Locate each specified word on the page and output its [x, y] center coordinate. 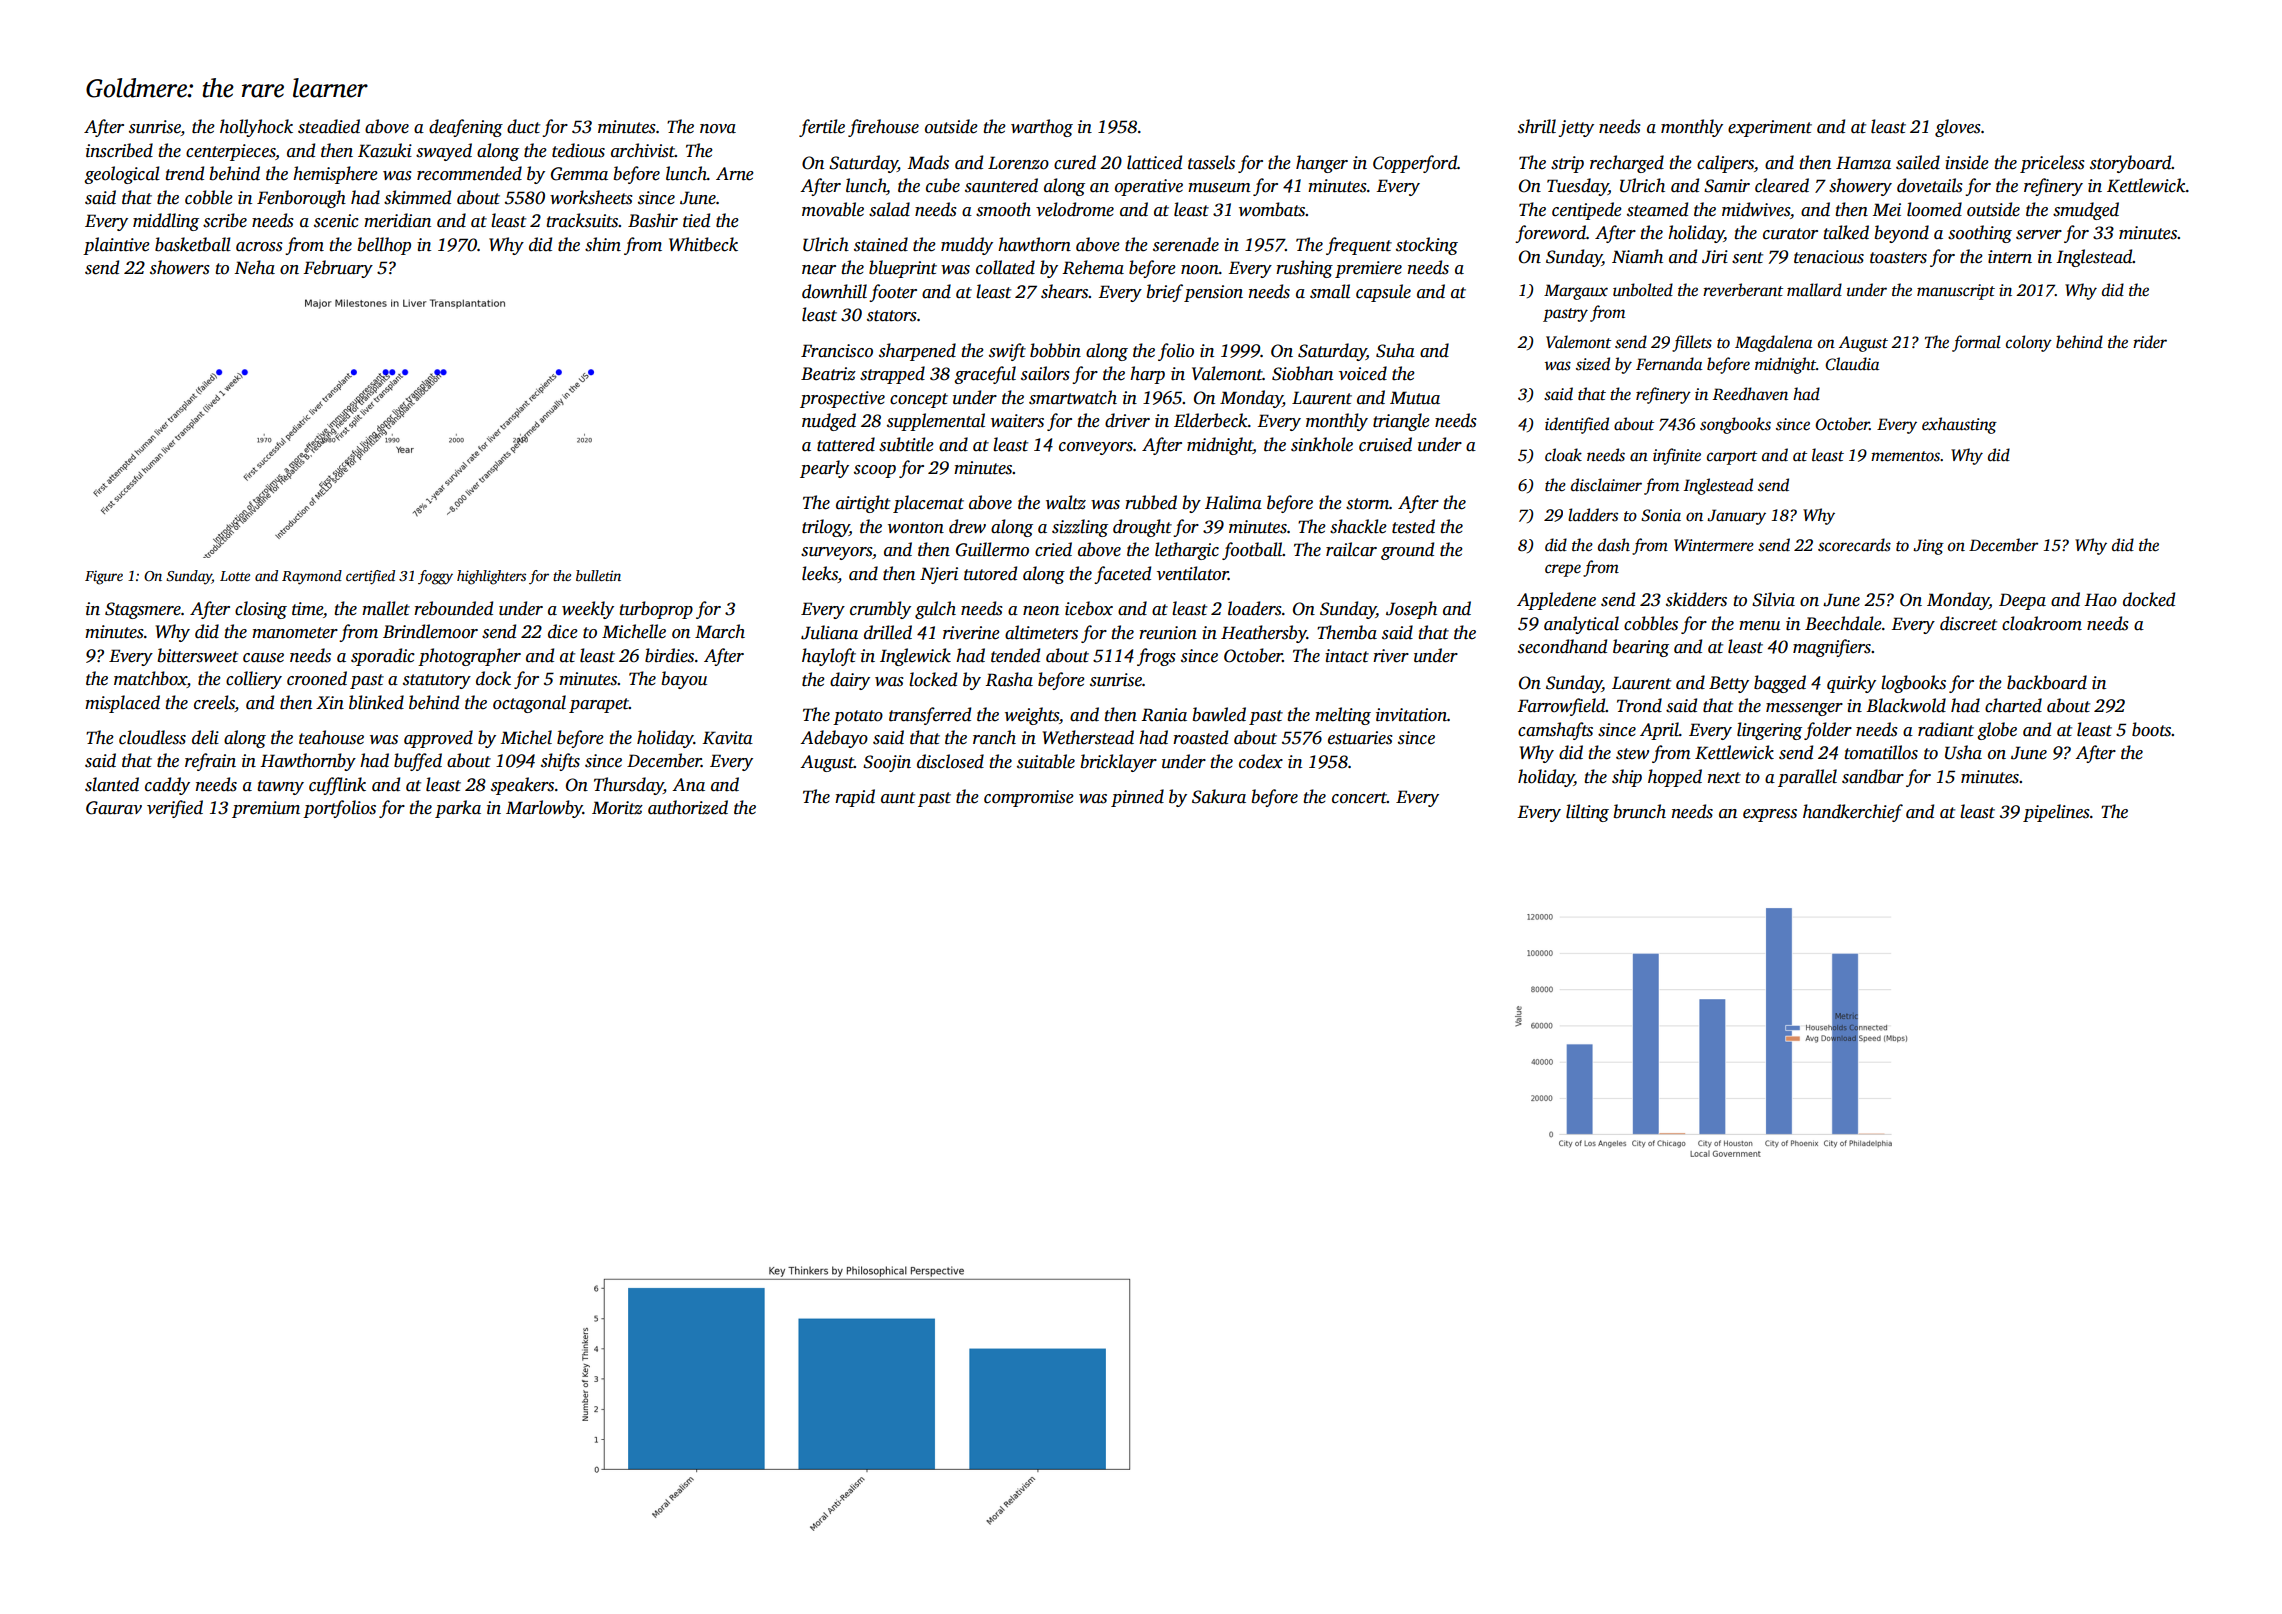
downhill [834, 291]
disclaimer [1606, 485]
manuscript [1956, 292]
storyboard [2131, 164]
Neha [254, 267]
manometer [295, 633]
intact [1347, 656]
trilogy [825, 528]
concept [919, 400]
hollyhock [256, 128]
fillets [1692, 343]
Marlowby [544, 809]
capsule [1383, 293]
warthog [1042, 128]
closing [261, 610]
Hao [2100, 600]
